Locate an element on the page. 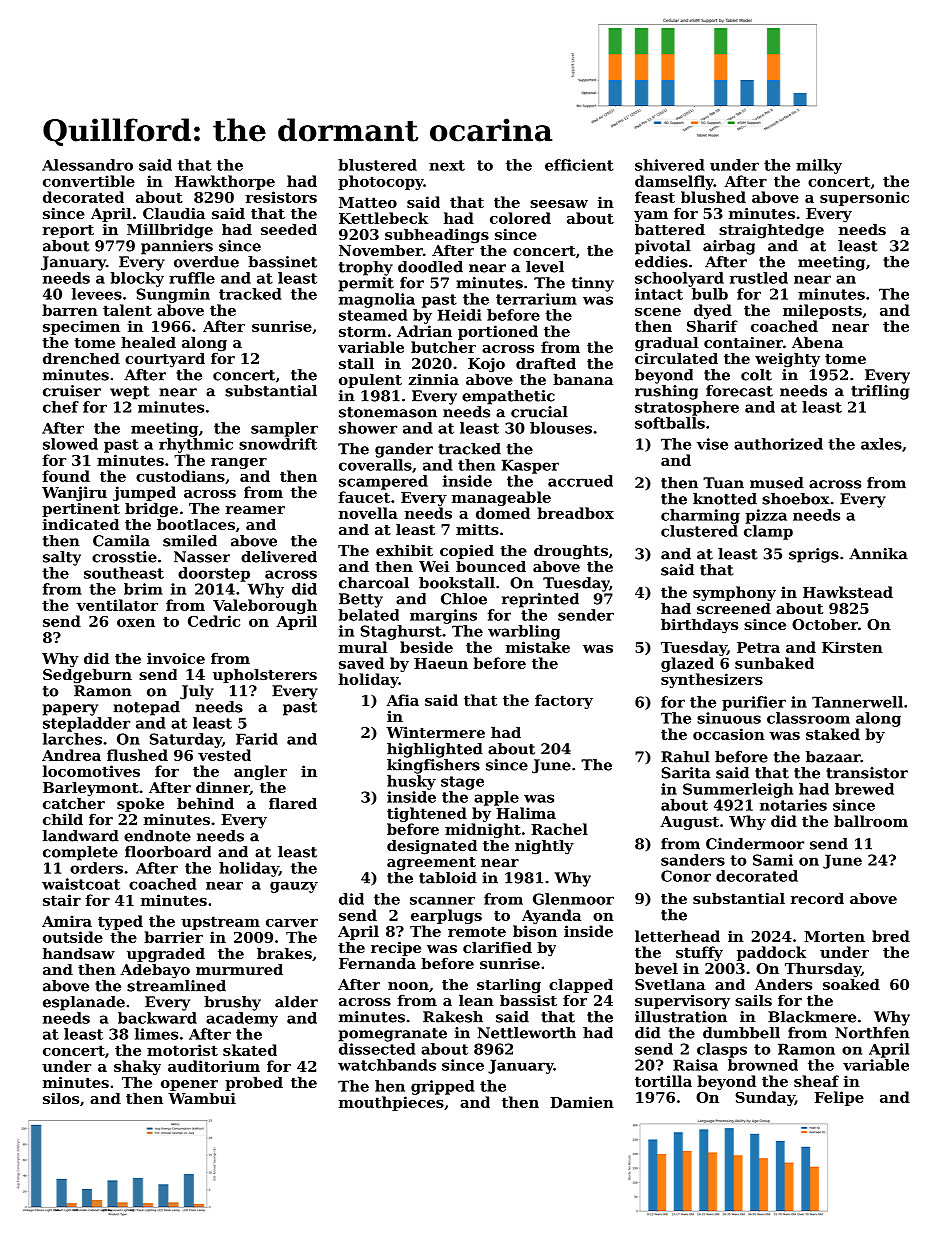 The image size is (952, 1233). bounced is located at coordinates (491, 566).
